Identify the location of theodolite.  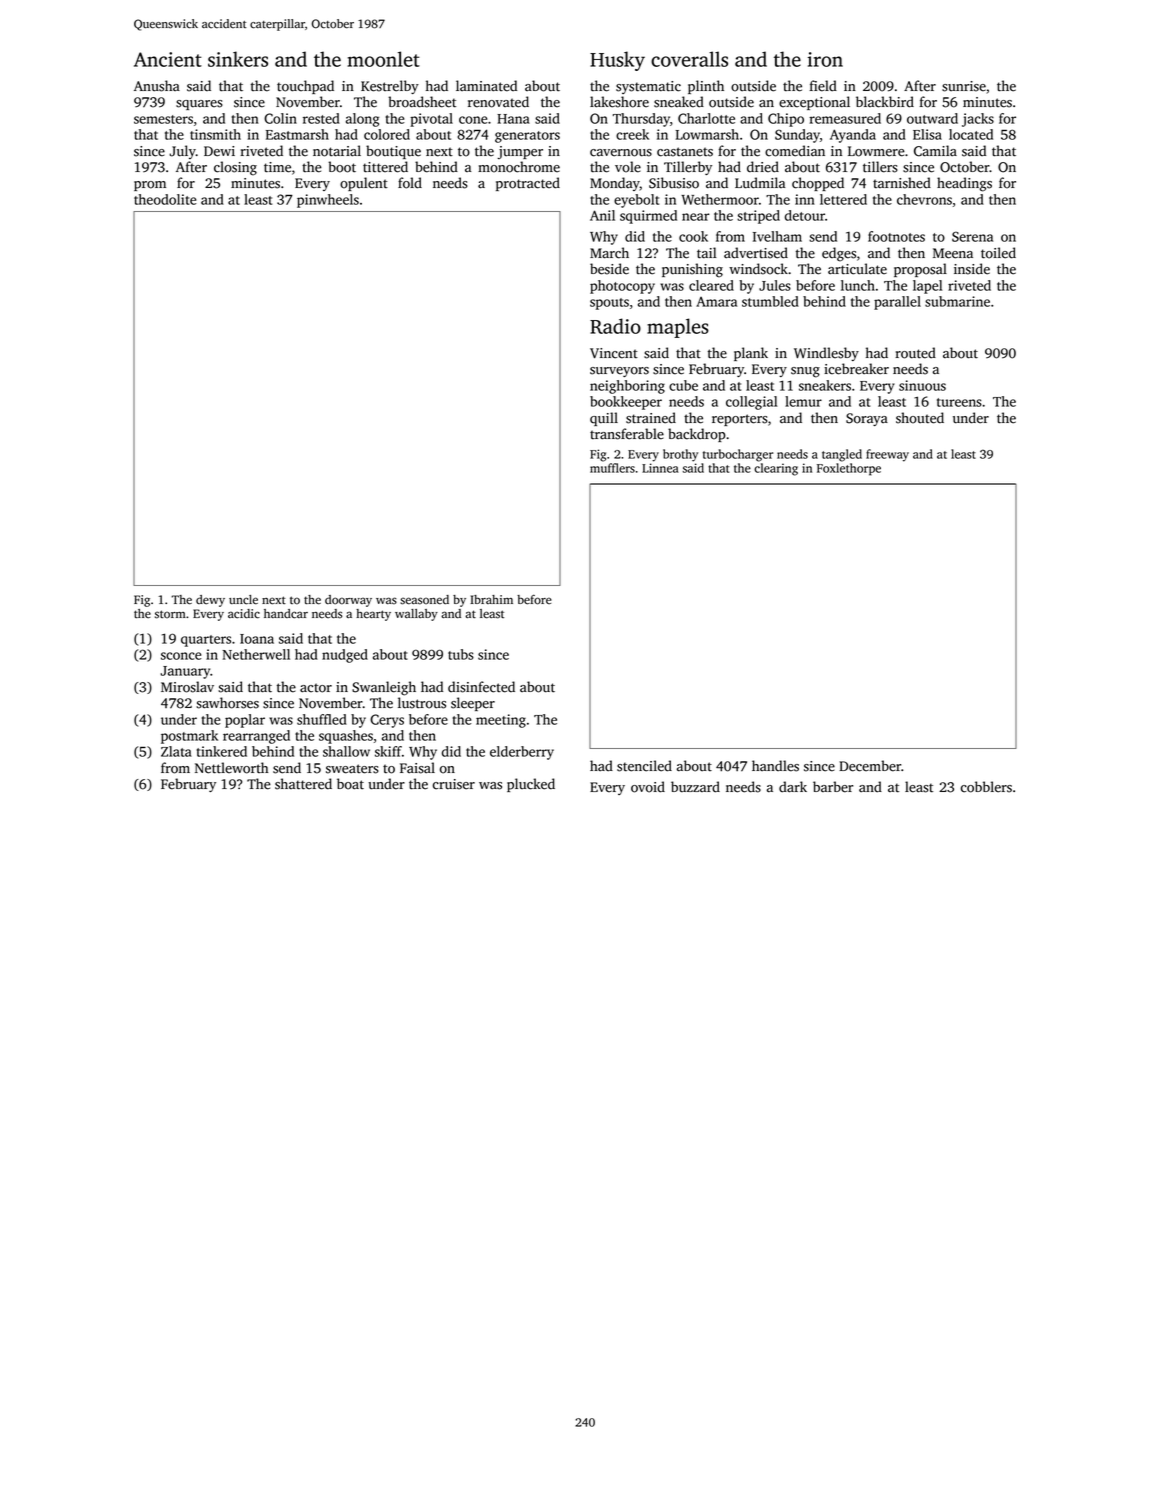
(165, 199).
